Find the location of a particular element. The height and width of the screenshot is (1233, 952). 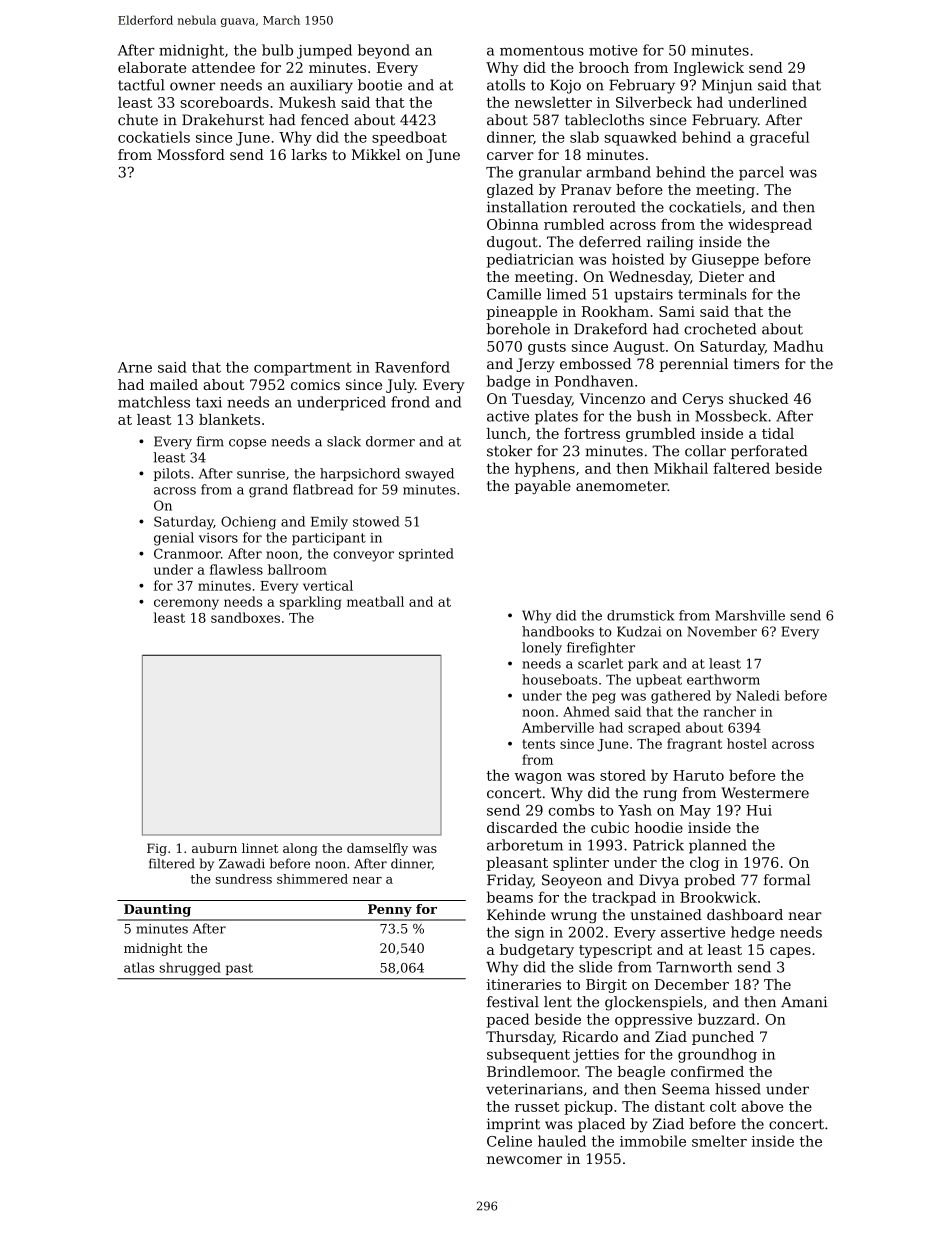

veterinarians is located at coordinates (534, 1089).
